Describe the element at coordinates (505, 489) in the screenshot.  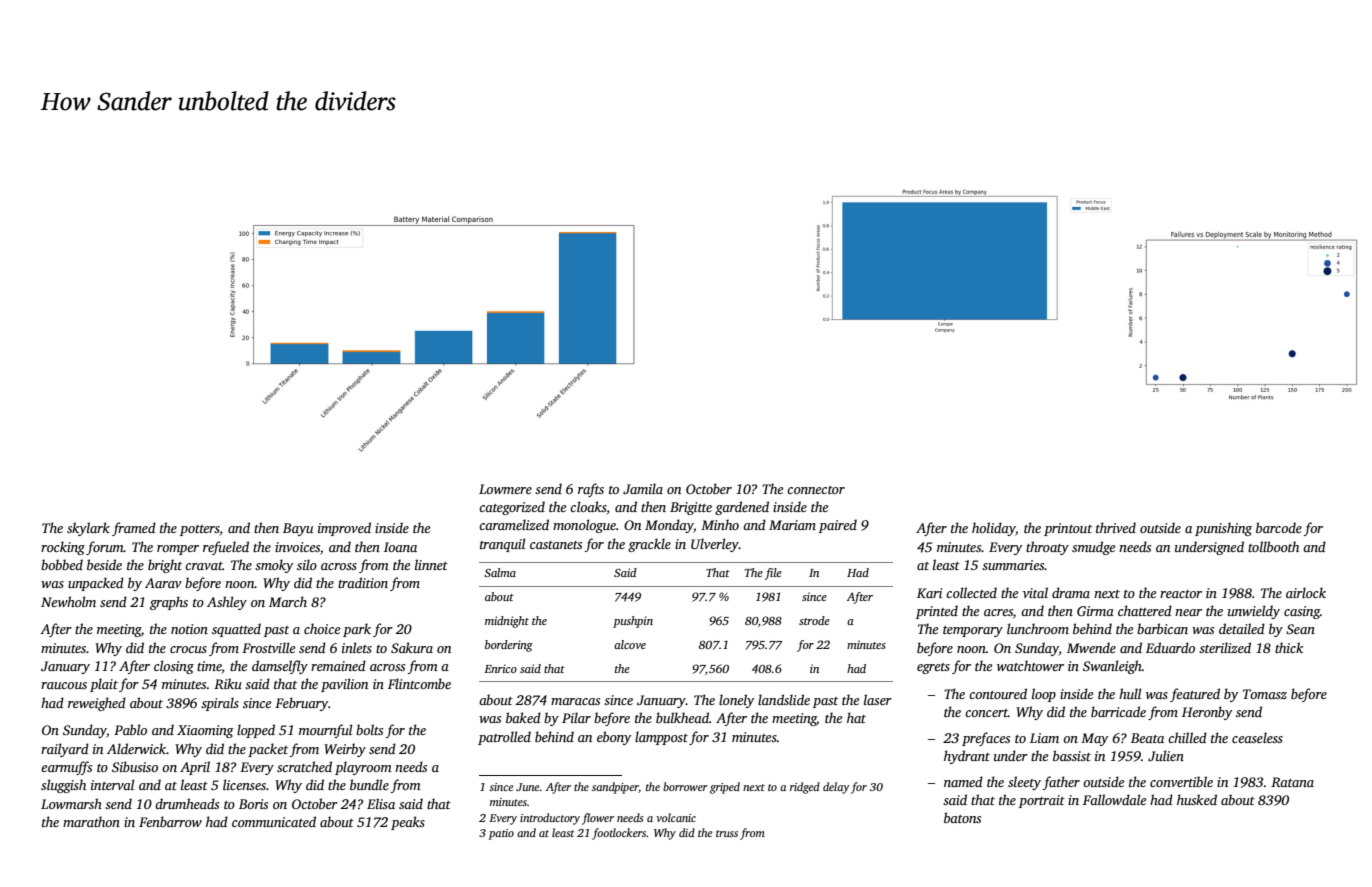
I see `Lowmere` at that location.
